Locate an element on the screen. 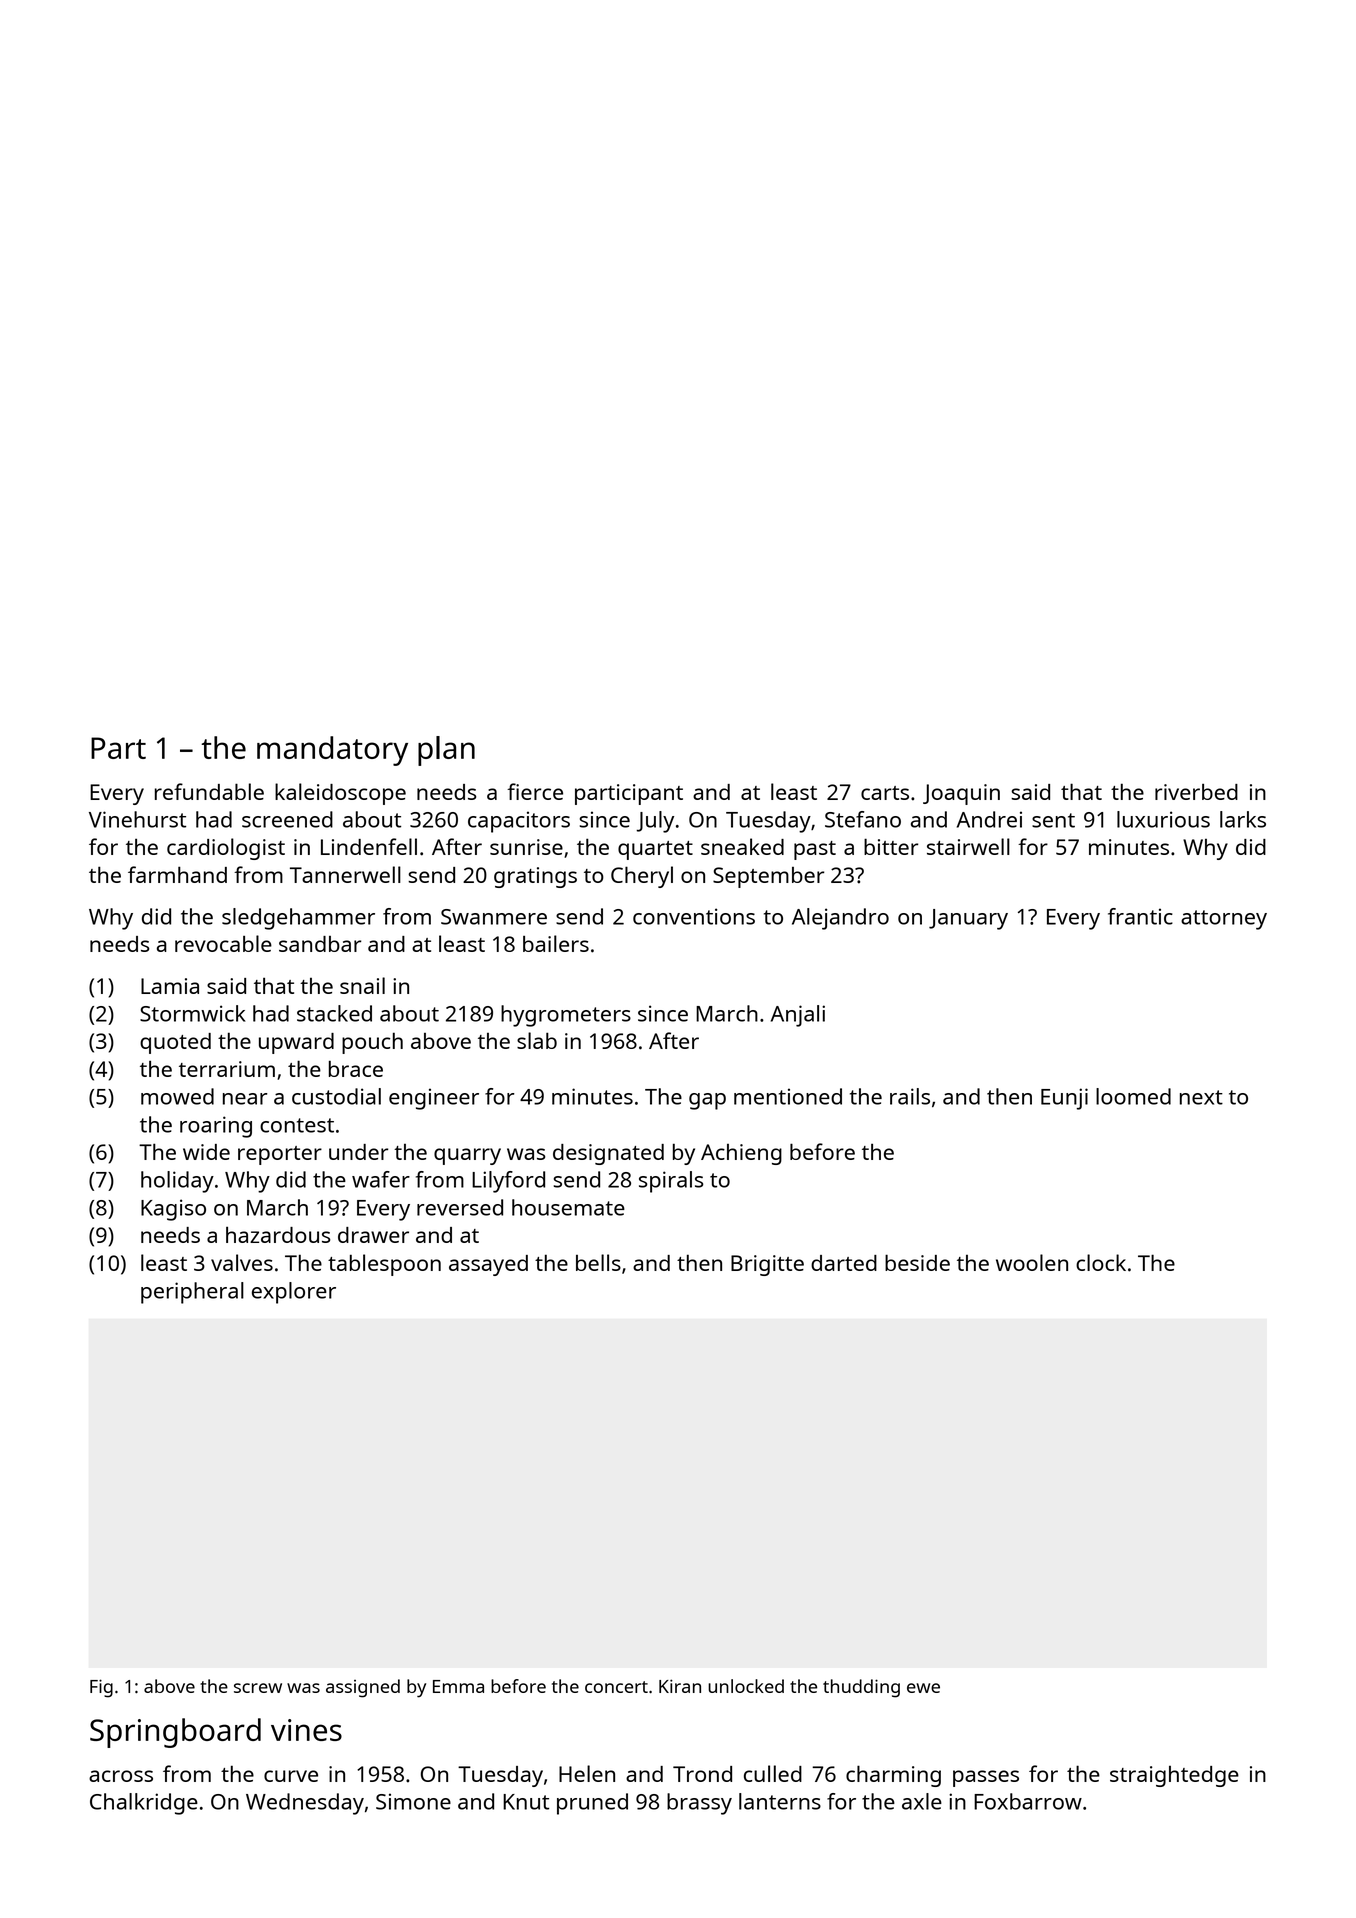 This screenshot has height=1918, width=1356. culled is located at coordinates (773, 1773).
